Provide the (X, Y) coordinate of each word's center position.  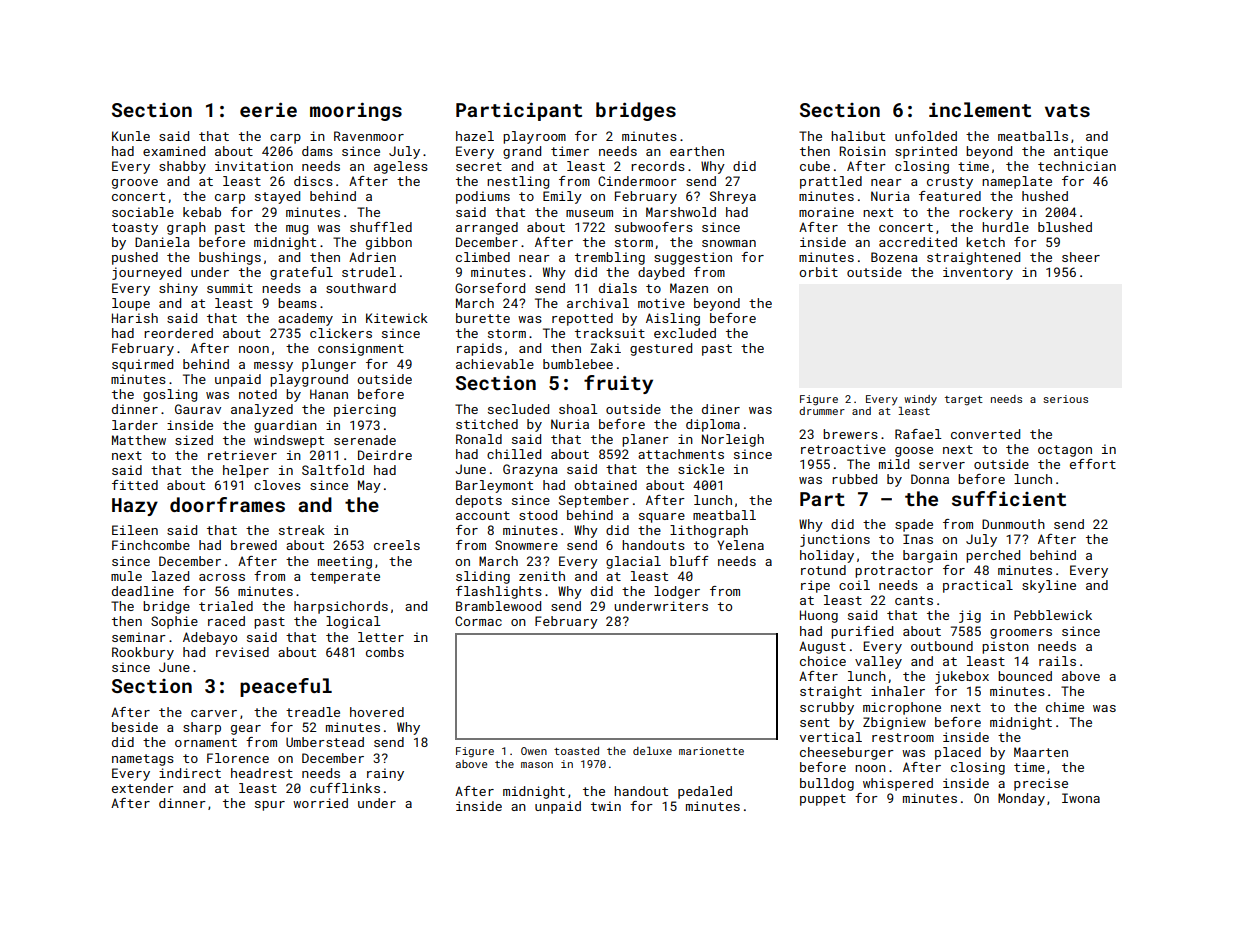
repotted (582, 319)
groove (135, 184)
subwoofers (654, 227)
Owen (534, 751)
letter (381, 637)
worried (320, 803)
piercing (365, 410)
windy (920, 400)
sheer (1081, 257)
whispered (898, 784)
